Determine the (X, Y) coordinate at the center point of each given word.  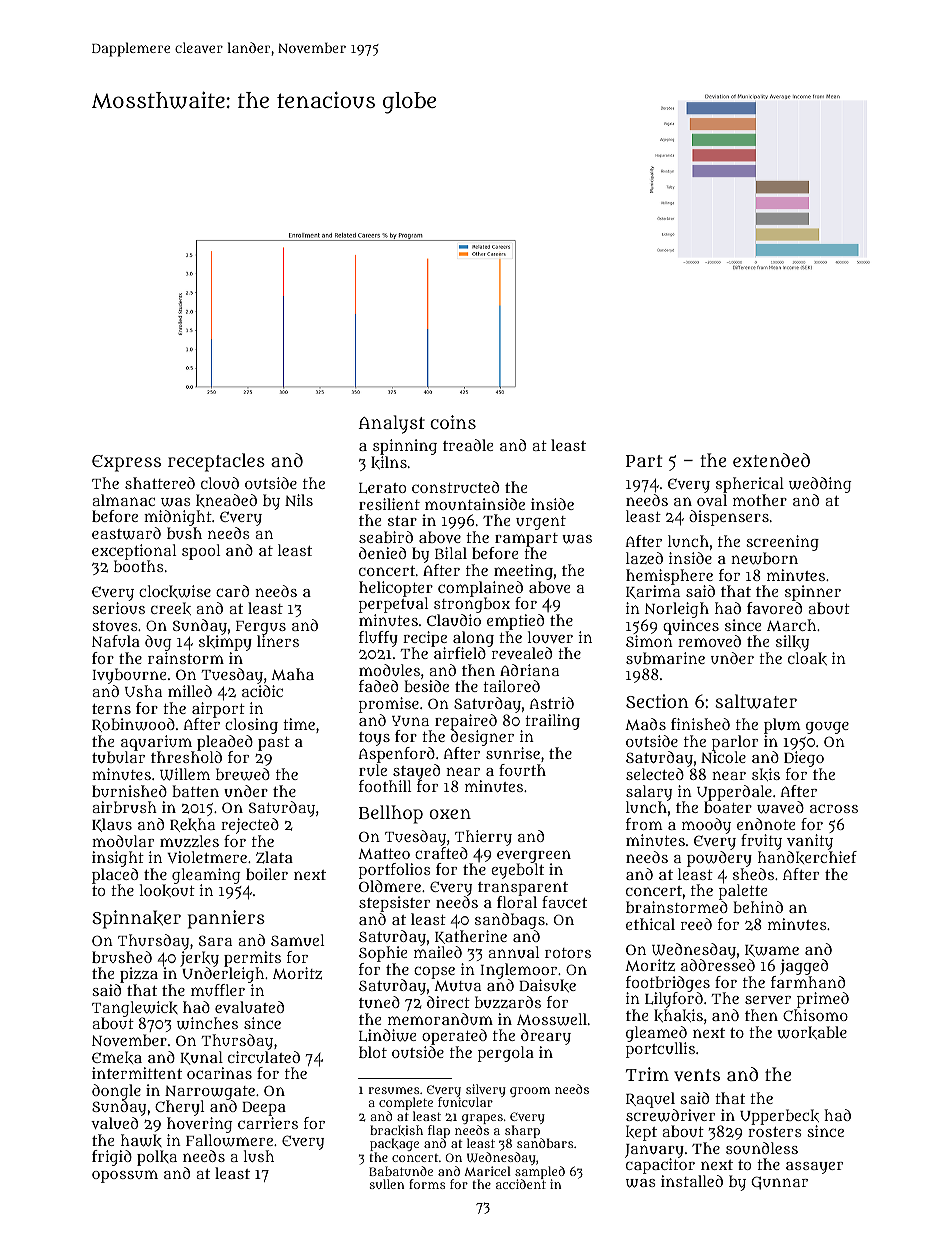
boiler (267, 874)
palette (743, 892)
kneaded (226, 500)
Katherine (471, 937)
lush (259, 1156)
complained (480, 589)
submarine (665, 658)
